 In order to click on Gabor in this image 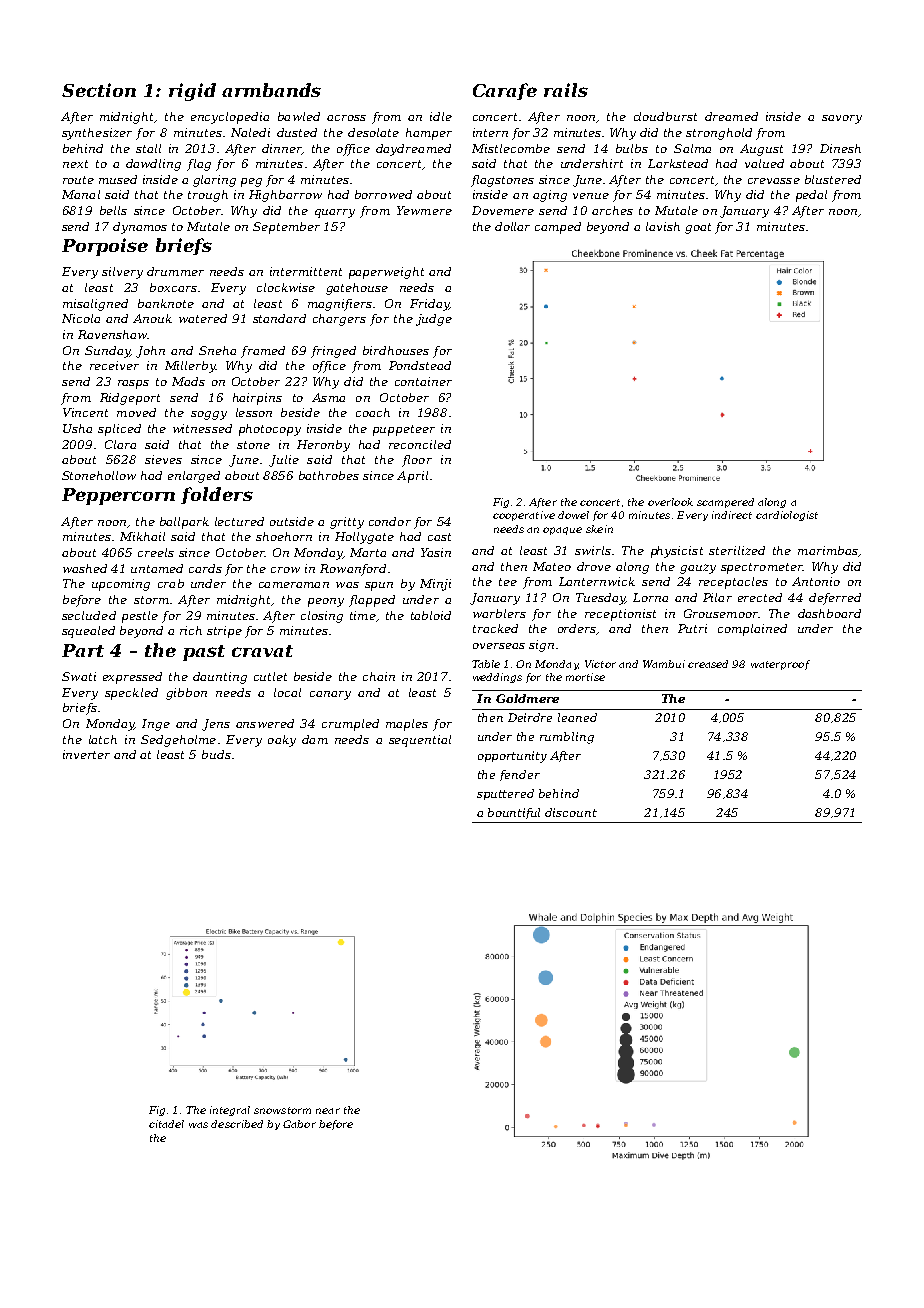, I will do `click(299, 1124)`.
